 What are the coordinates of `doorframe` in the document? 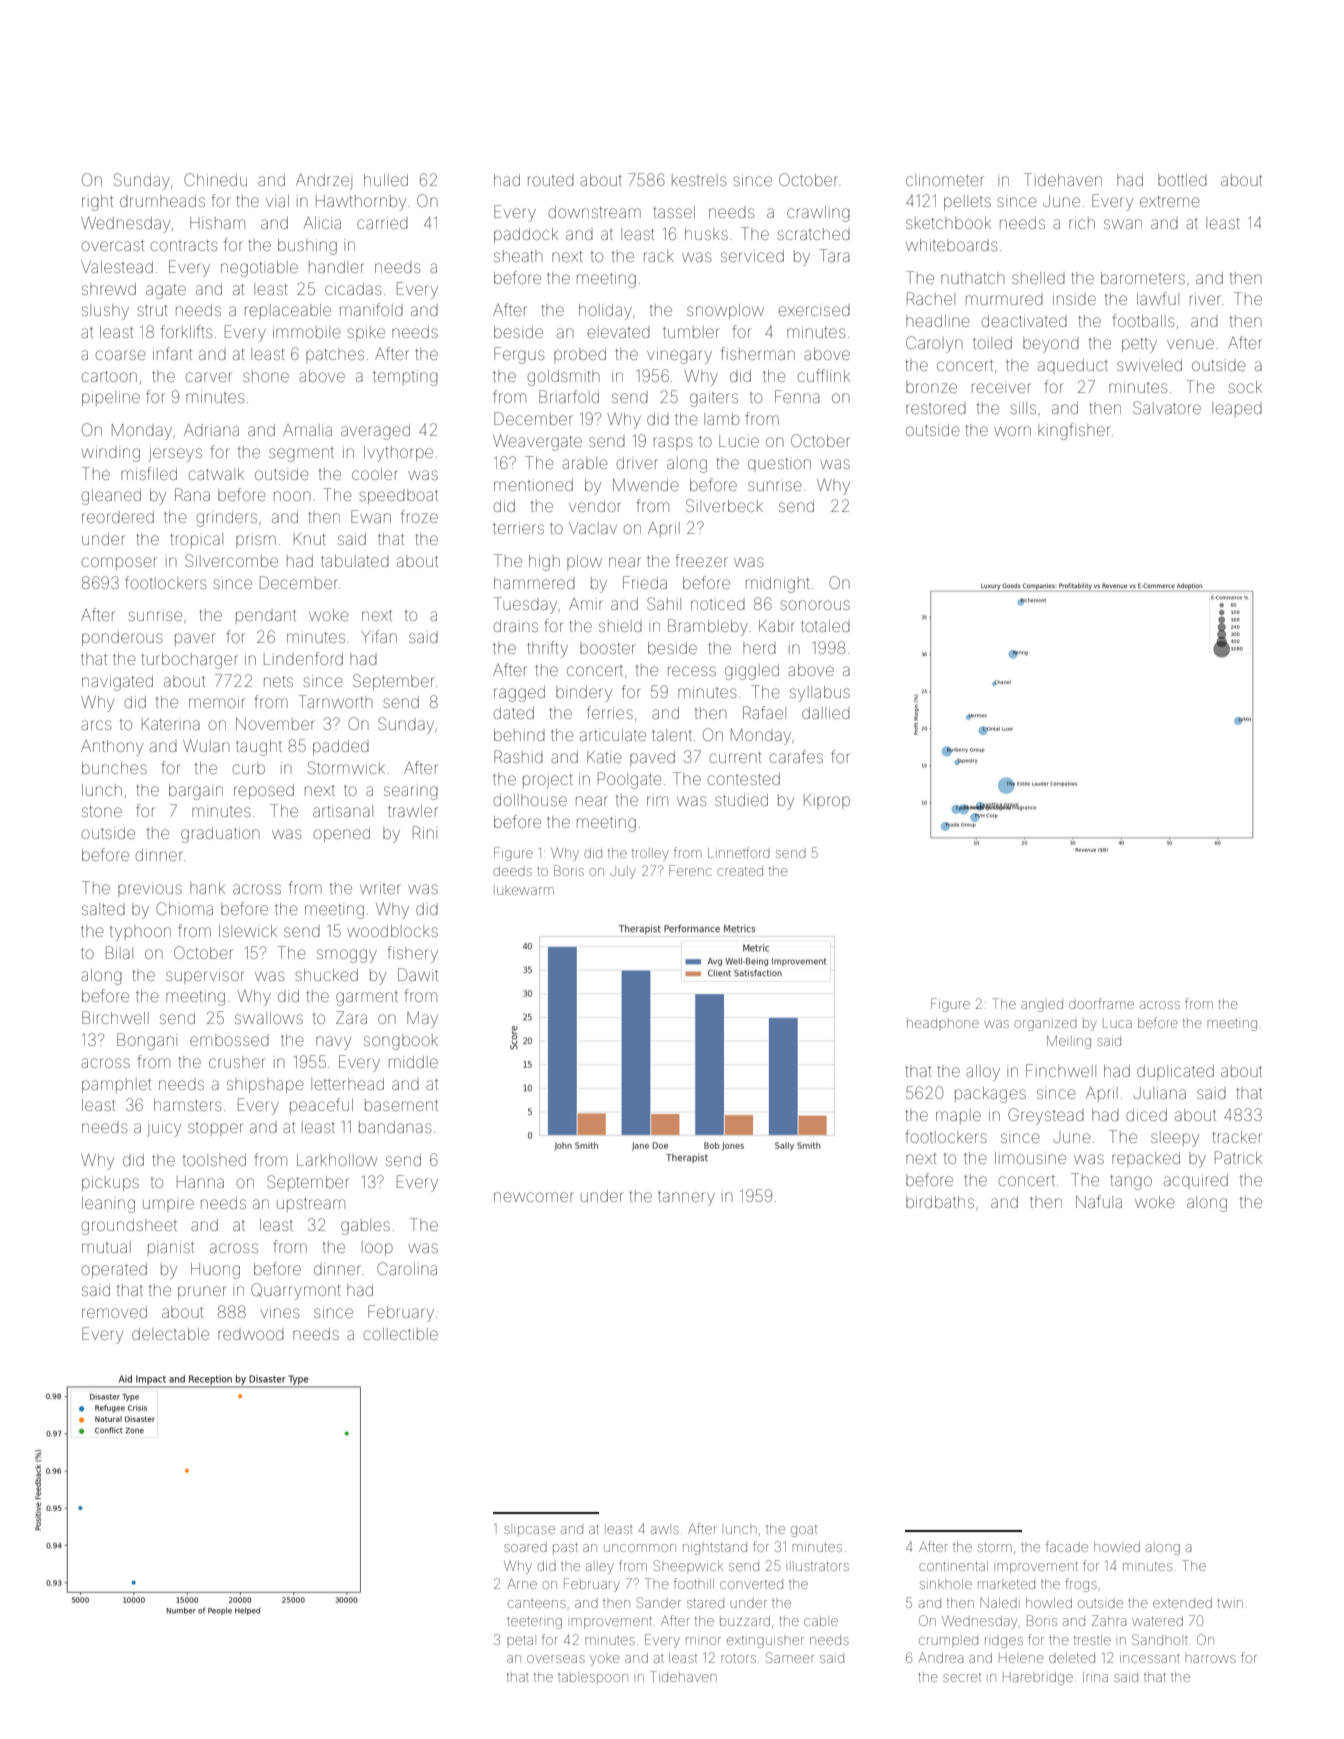 It's located at (1101, 1003).
